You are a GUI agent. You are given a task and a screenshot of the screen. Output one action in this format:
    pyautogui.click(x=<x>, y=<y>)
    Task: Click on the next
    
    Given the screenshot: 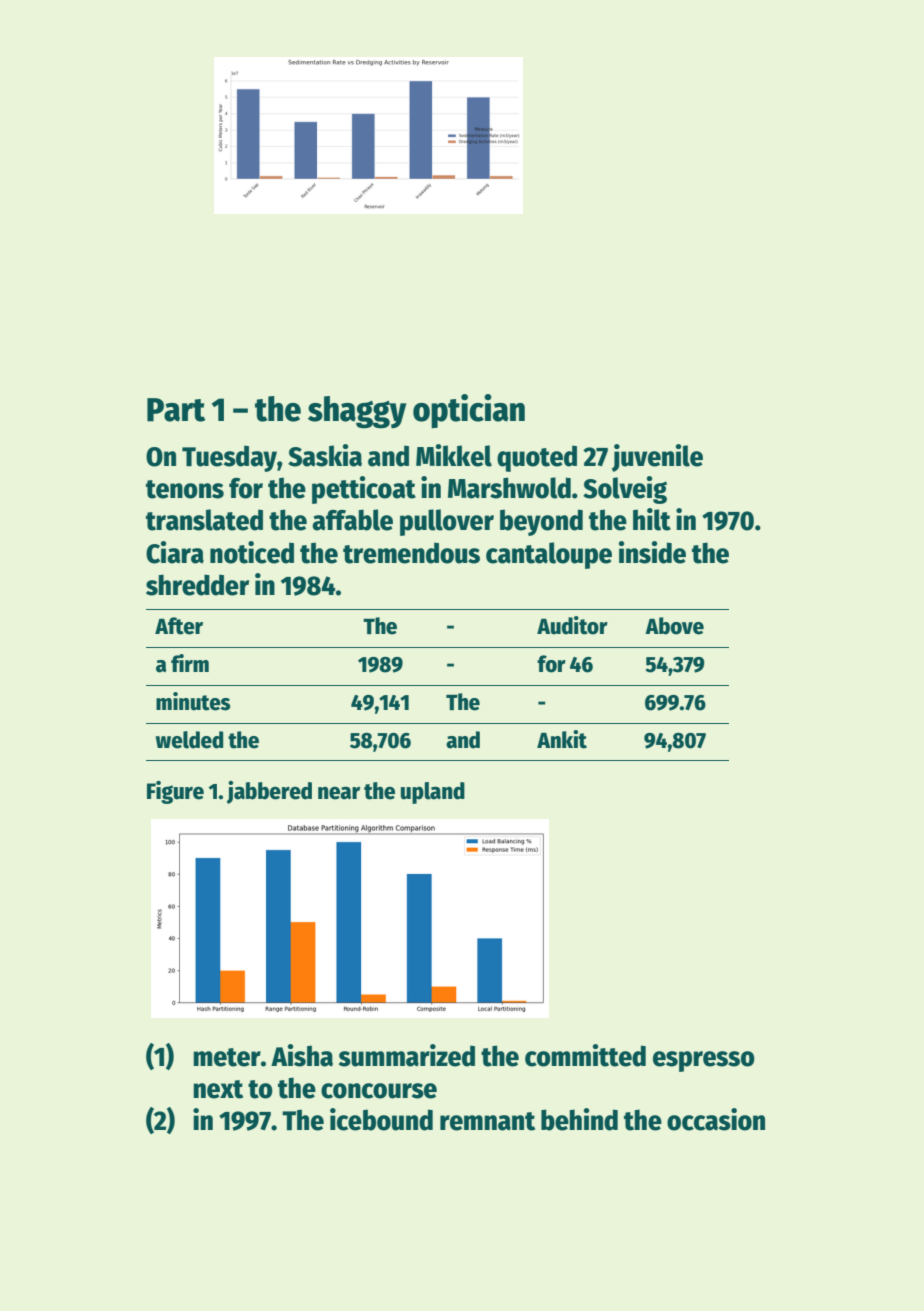 What is the action you would take?
    pyautogui.click(x=218, y=1089)
